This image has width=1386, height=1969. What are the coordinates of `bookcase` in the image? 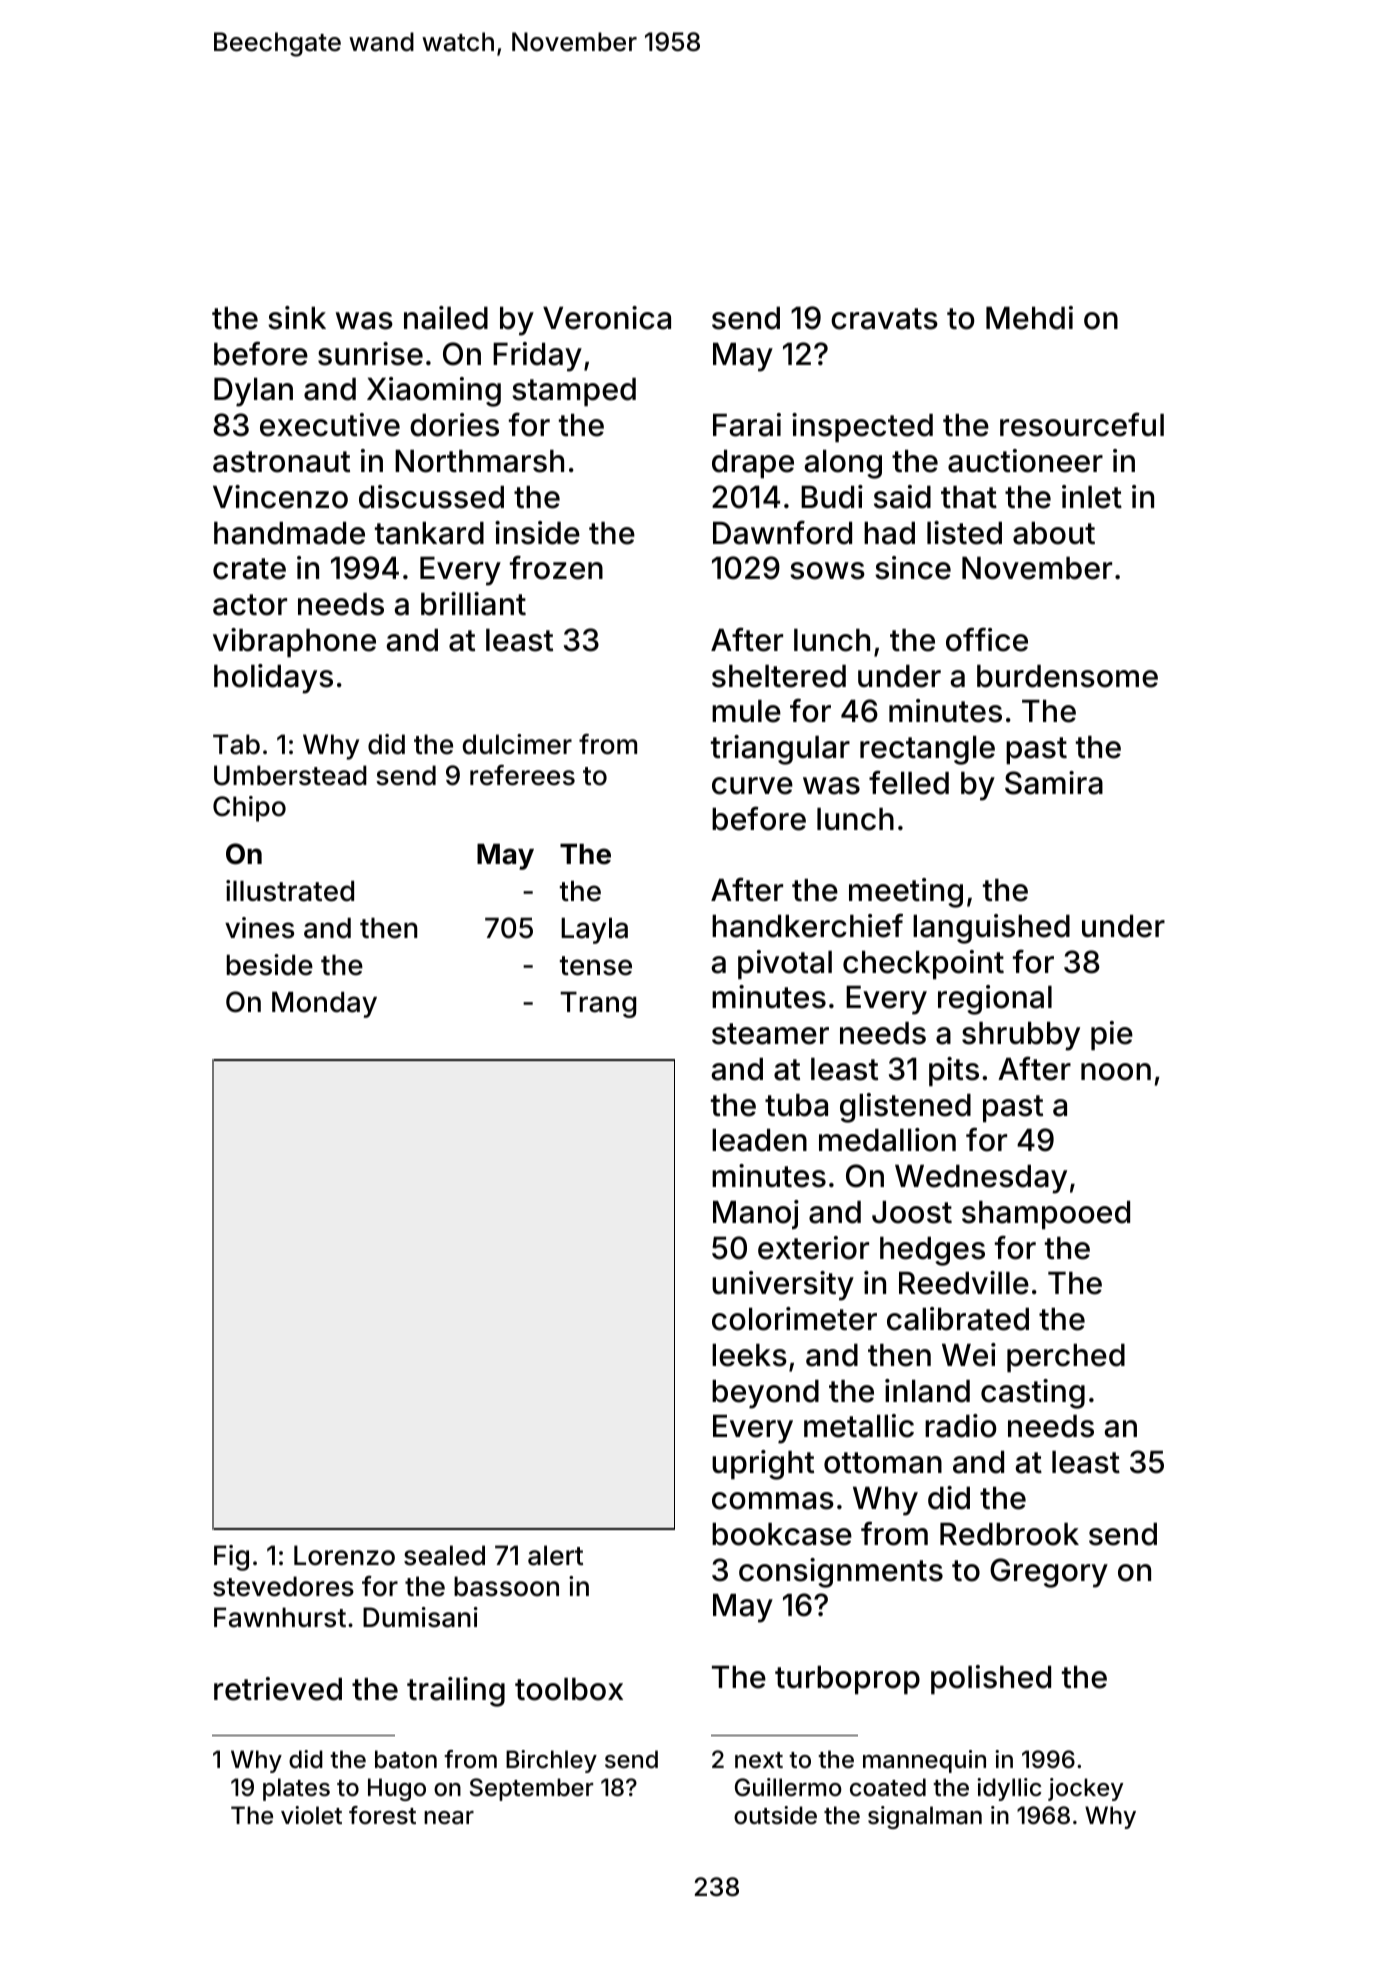 It's located at (782, 1534).
